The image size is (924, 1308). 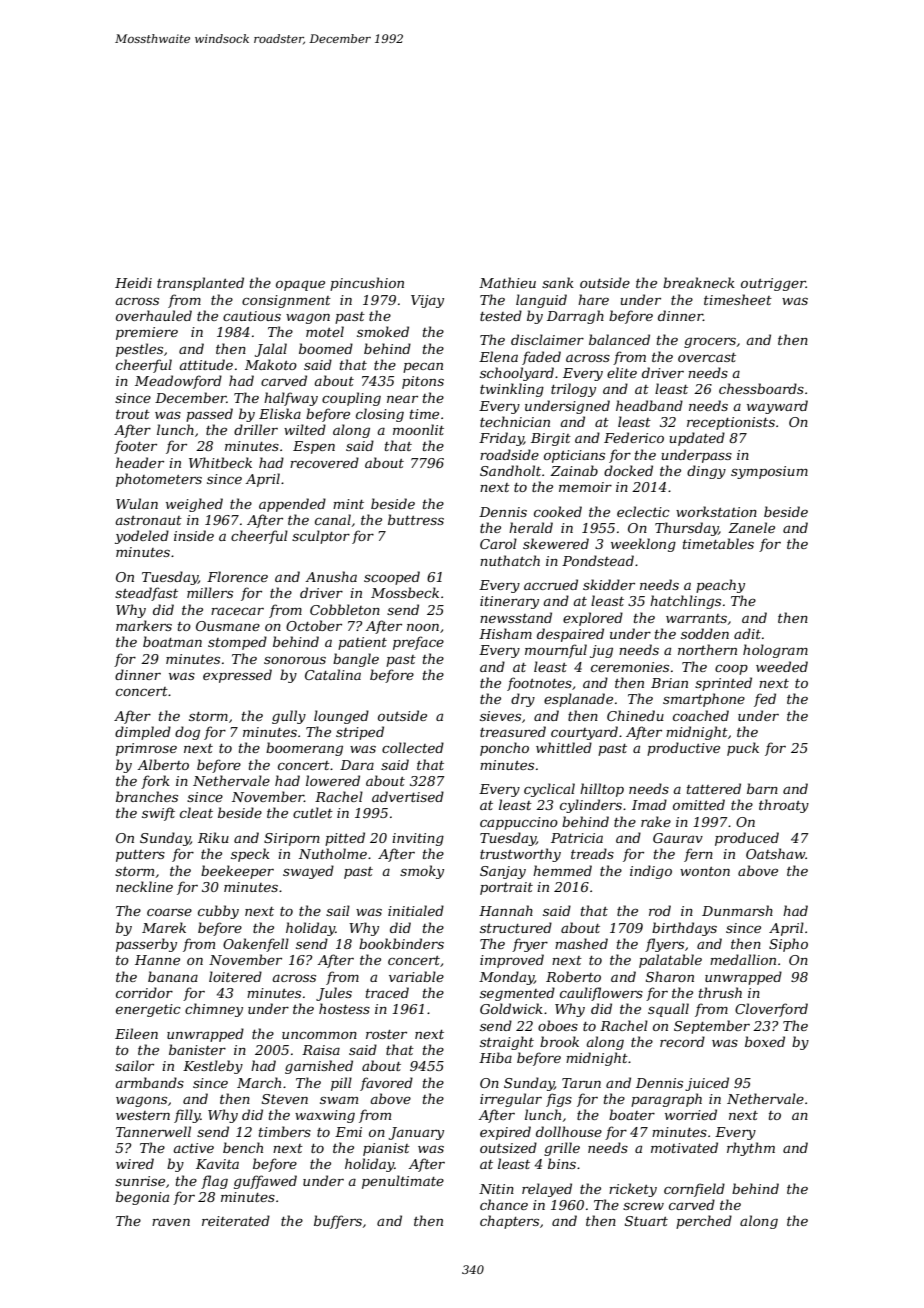 What do you see at coordinates (256, 429) in the screenshot?
I see `driller` at bounding box center [256, 429].
